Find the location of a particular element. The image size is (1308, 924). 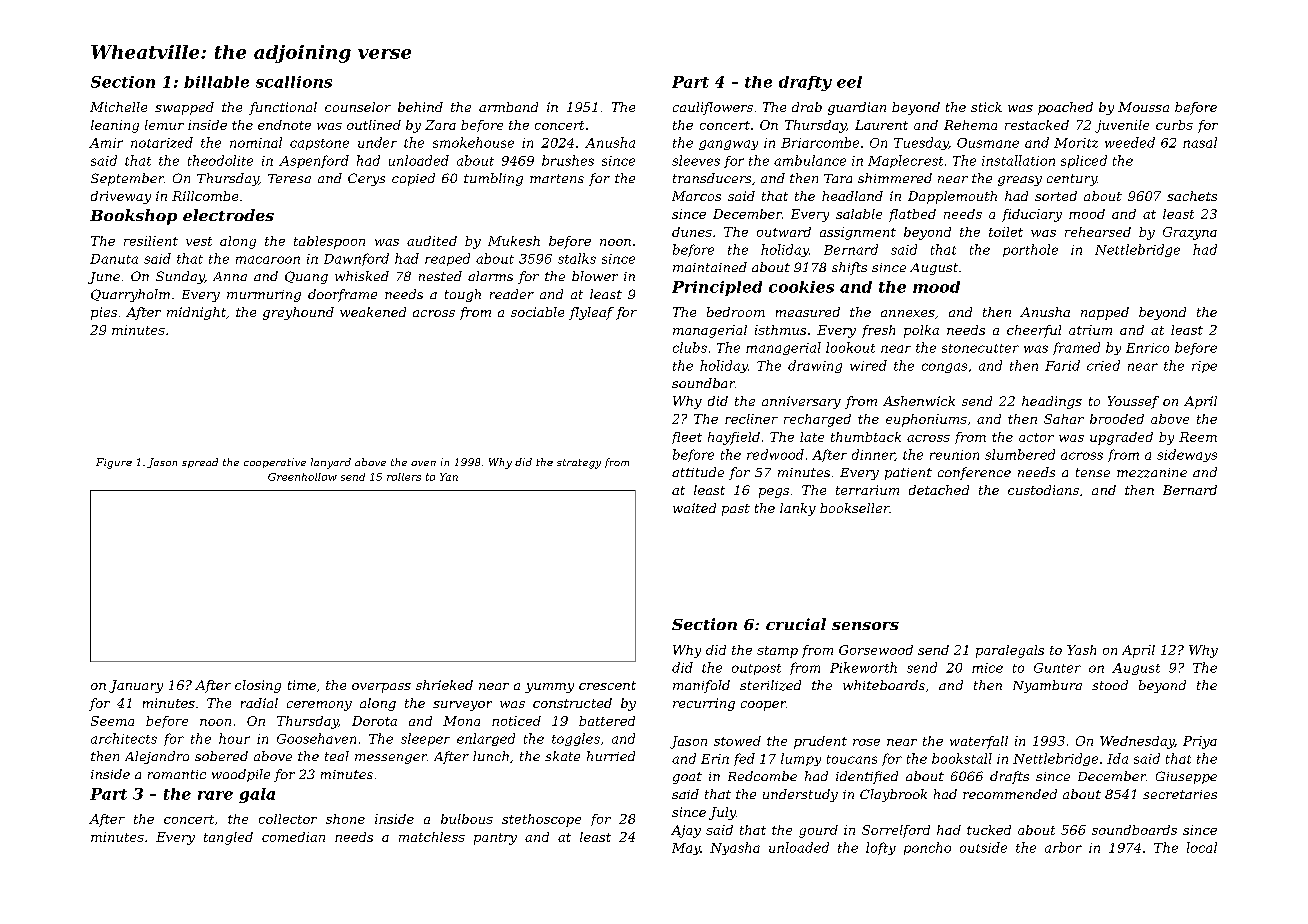

drab is located at coordinates (807, 107).
